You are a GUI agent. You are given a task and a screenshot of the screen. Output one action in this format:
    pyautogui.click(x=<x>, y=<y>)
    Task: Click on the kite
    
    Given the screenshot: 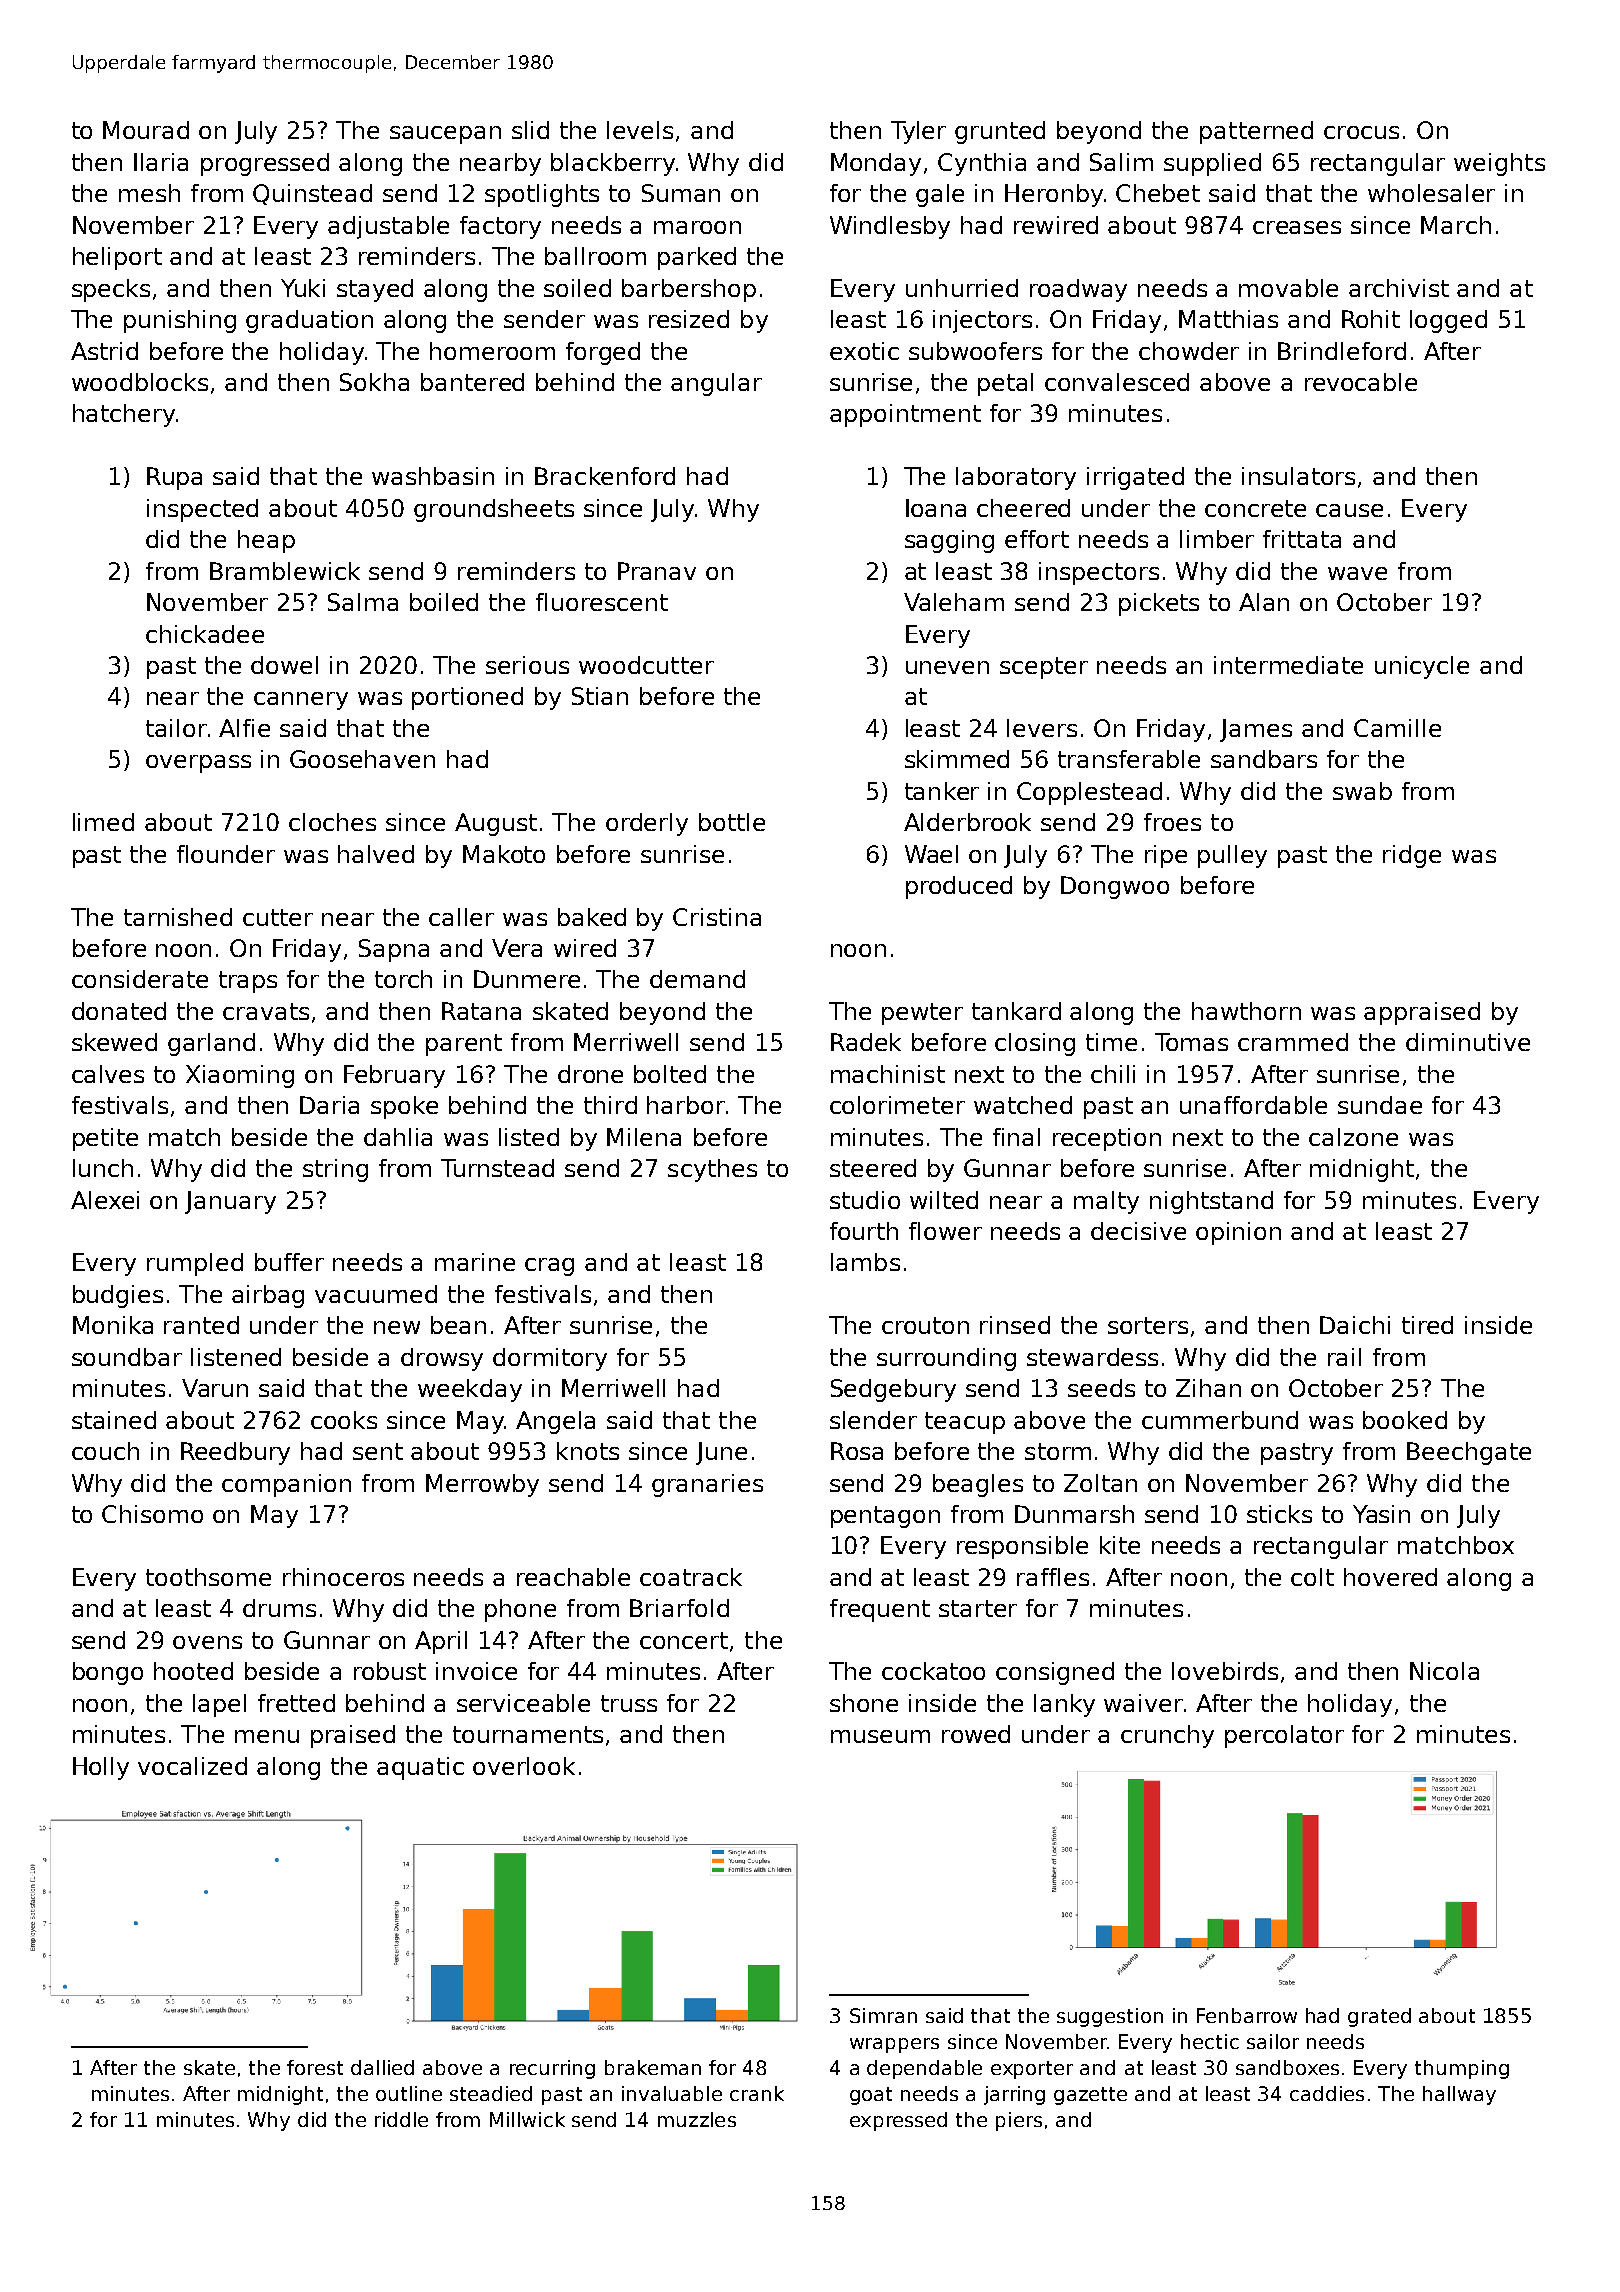 What is the action you would take?
    pyautogui.click(x=1120, y=1545)
